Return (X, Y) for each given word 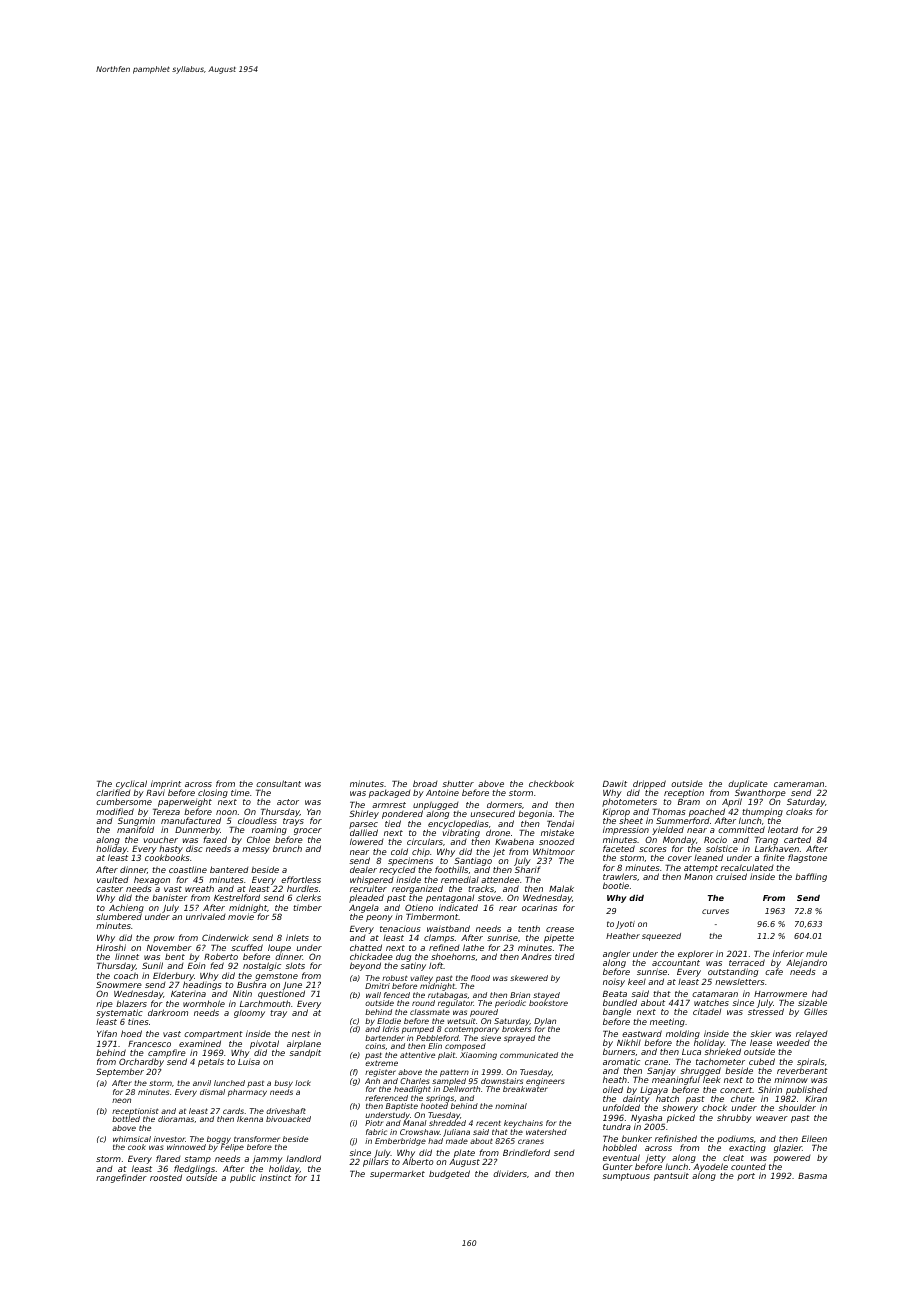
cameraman (799, 784)
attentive (417, 1055)
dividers (510, 1173)
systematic (119, 1014)
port (746, 1177)
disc (194, 848)
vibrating (461, 834)
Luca (691, 1052)
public (243, 1178)
